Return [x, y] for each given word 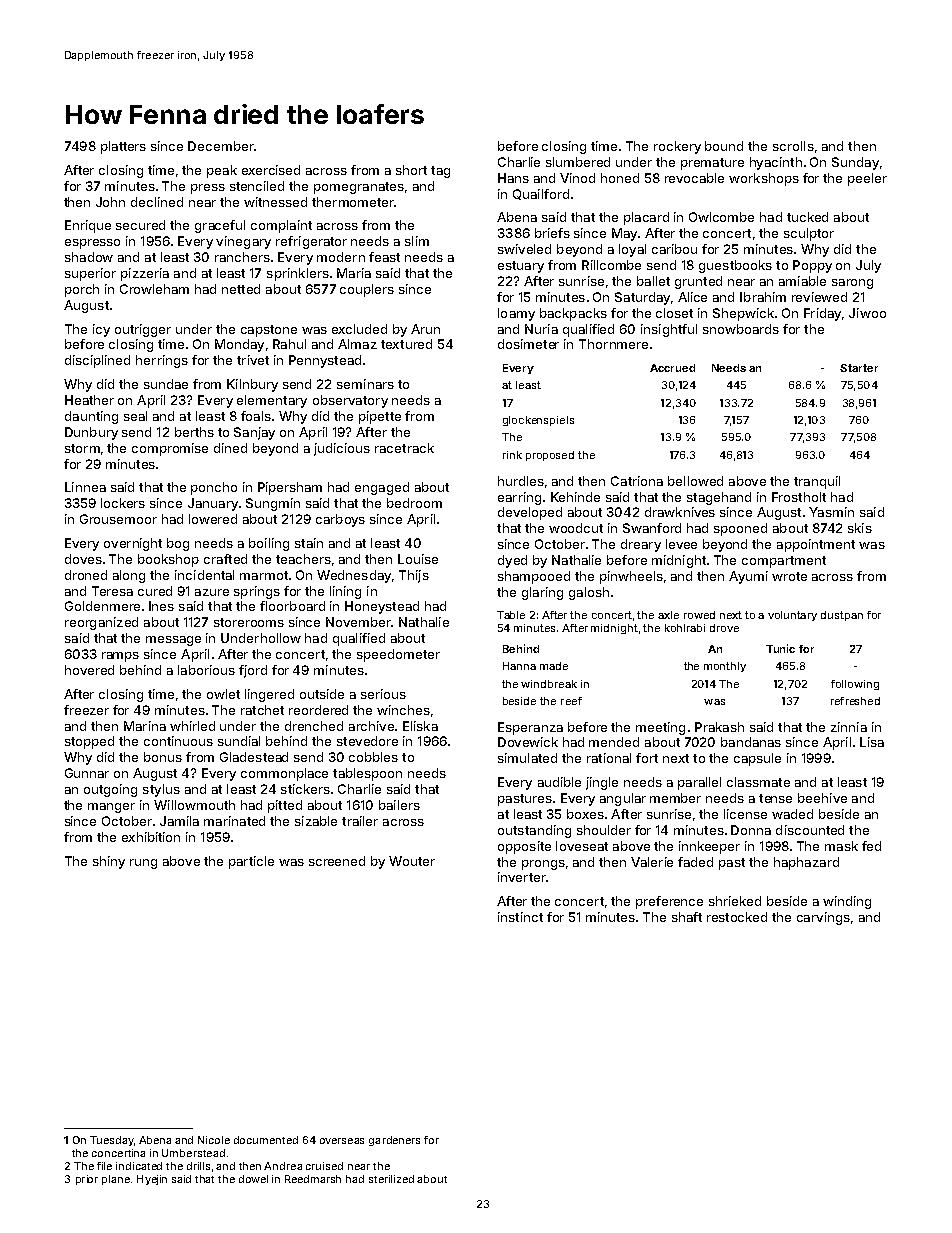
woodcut [576, 528]
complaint [281, 226]
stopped [89, 742]
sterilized [391, 1179]
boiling [269, 544]
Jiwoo [867, 313]
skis [860, 528]
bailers [399, 805]
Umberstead [193, 1153]
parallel [699, 783]
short [411, 170]
